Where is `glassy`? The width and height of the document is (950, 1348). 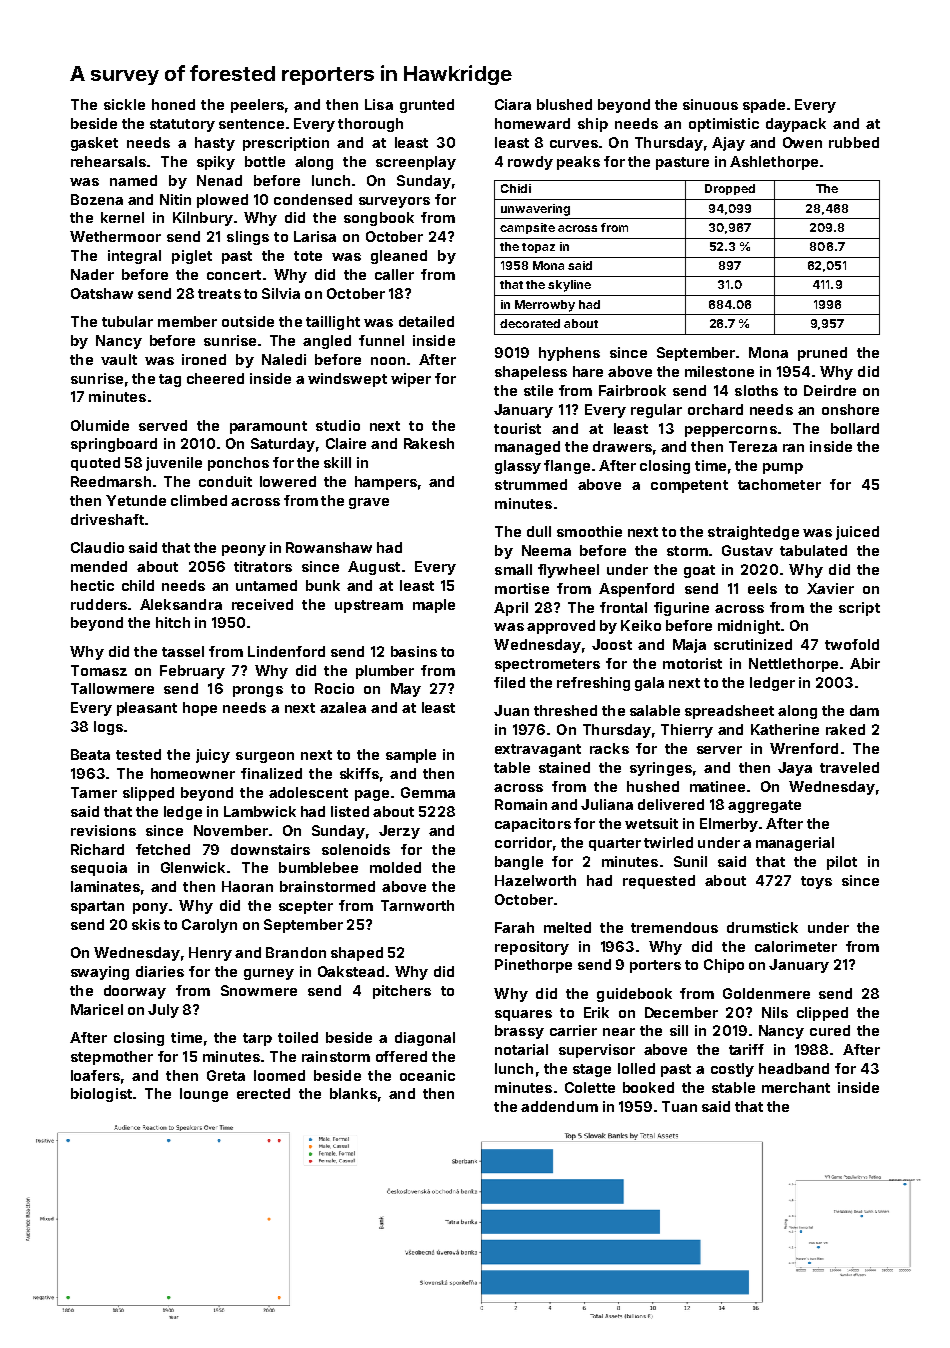
glassy is located at coordinates (518, 467).
